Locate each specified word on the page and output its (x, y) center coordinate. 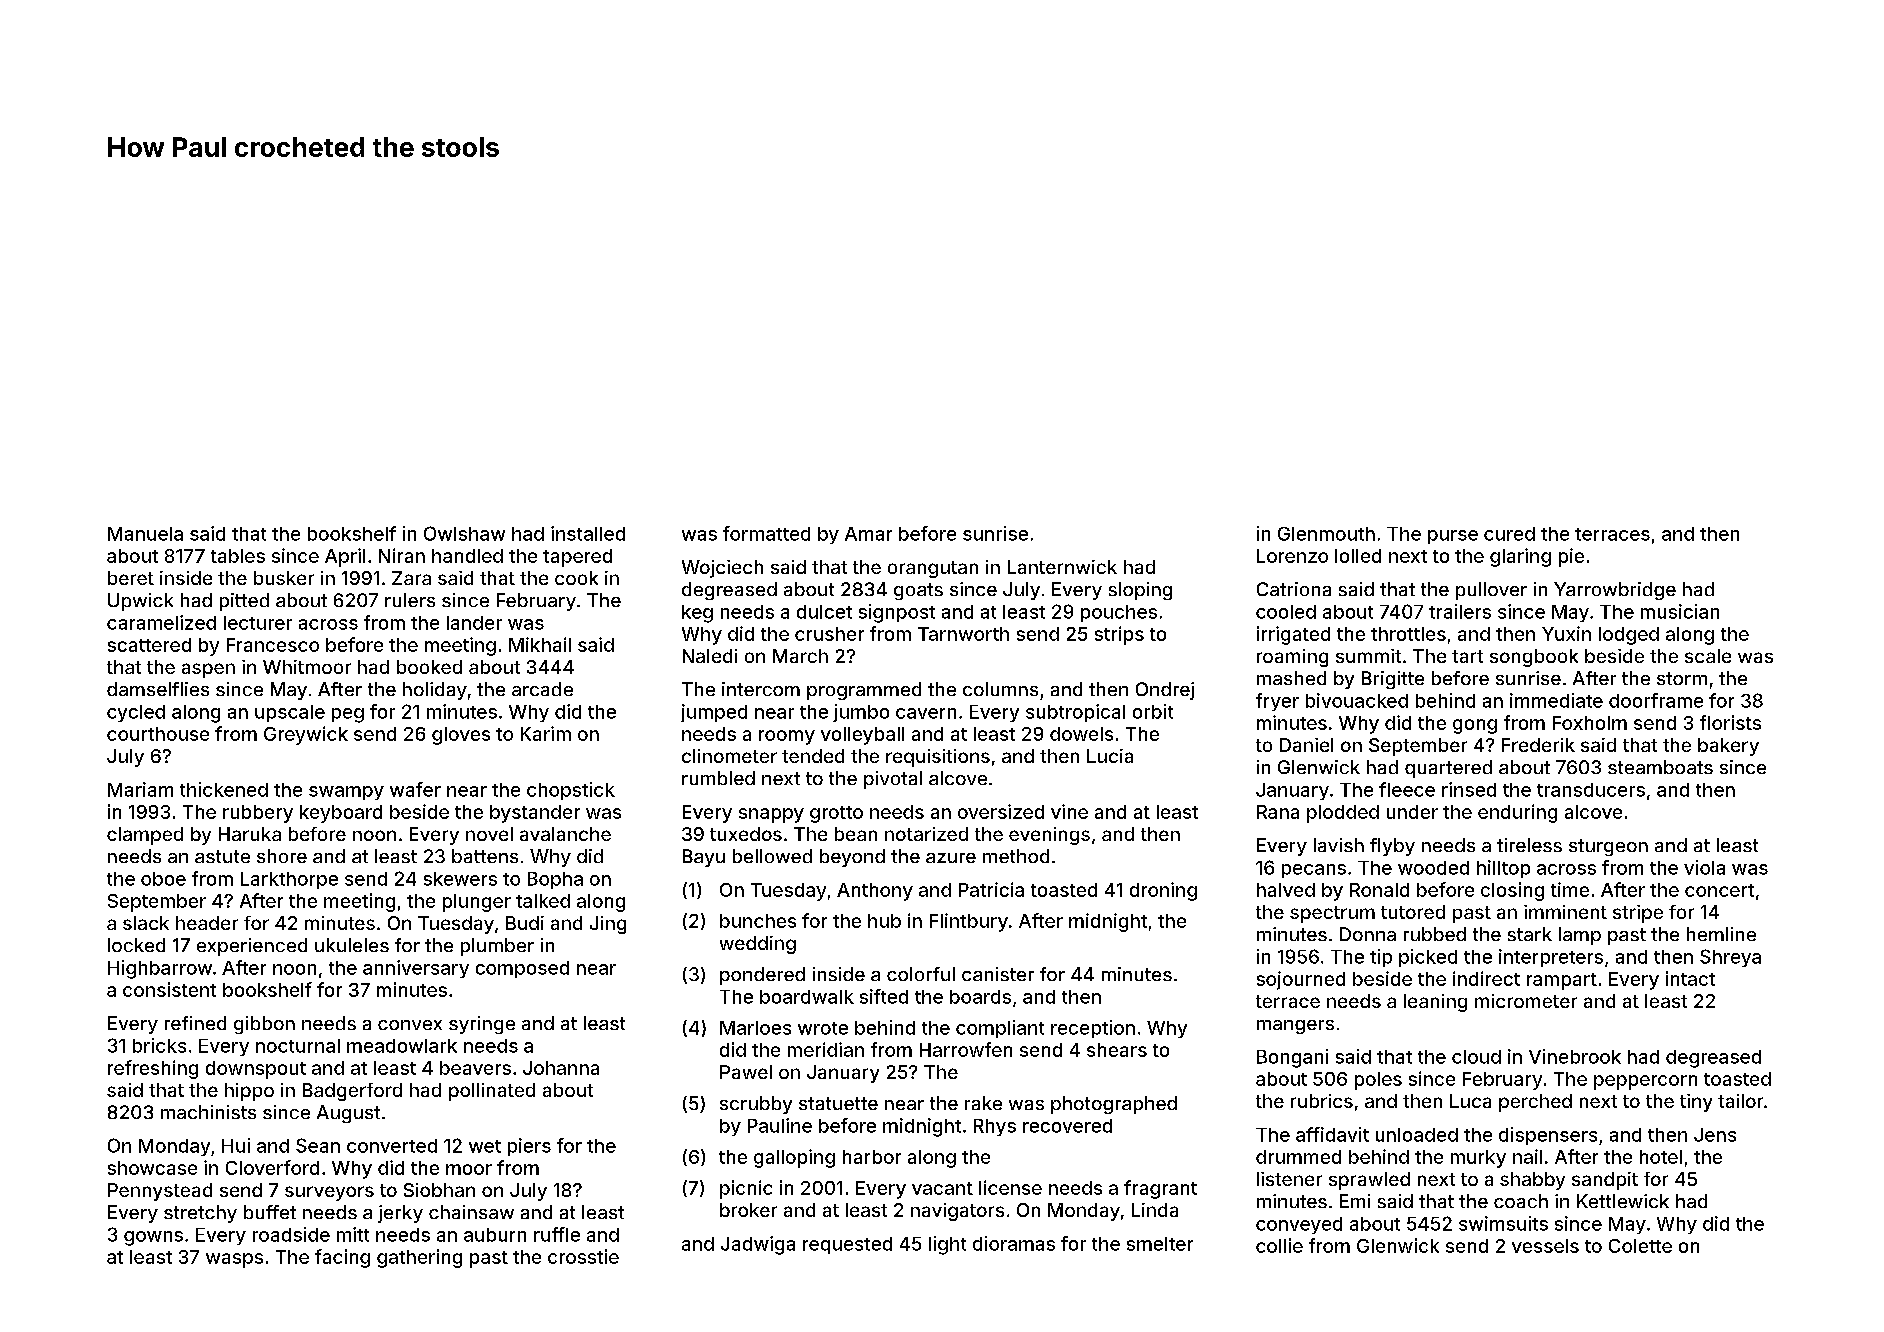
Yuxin (1566, 633)
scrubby (756, 1105)
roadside (291, 1234)
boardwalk (807, 997)
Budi (525, 923)
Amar (868, 534)
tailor (1740, 1101)
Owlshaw (464, 533)
